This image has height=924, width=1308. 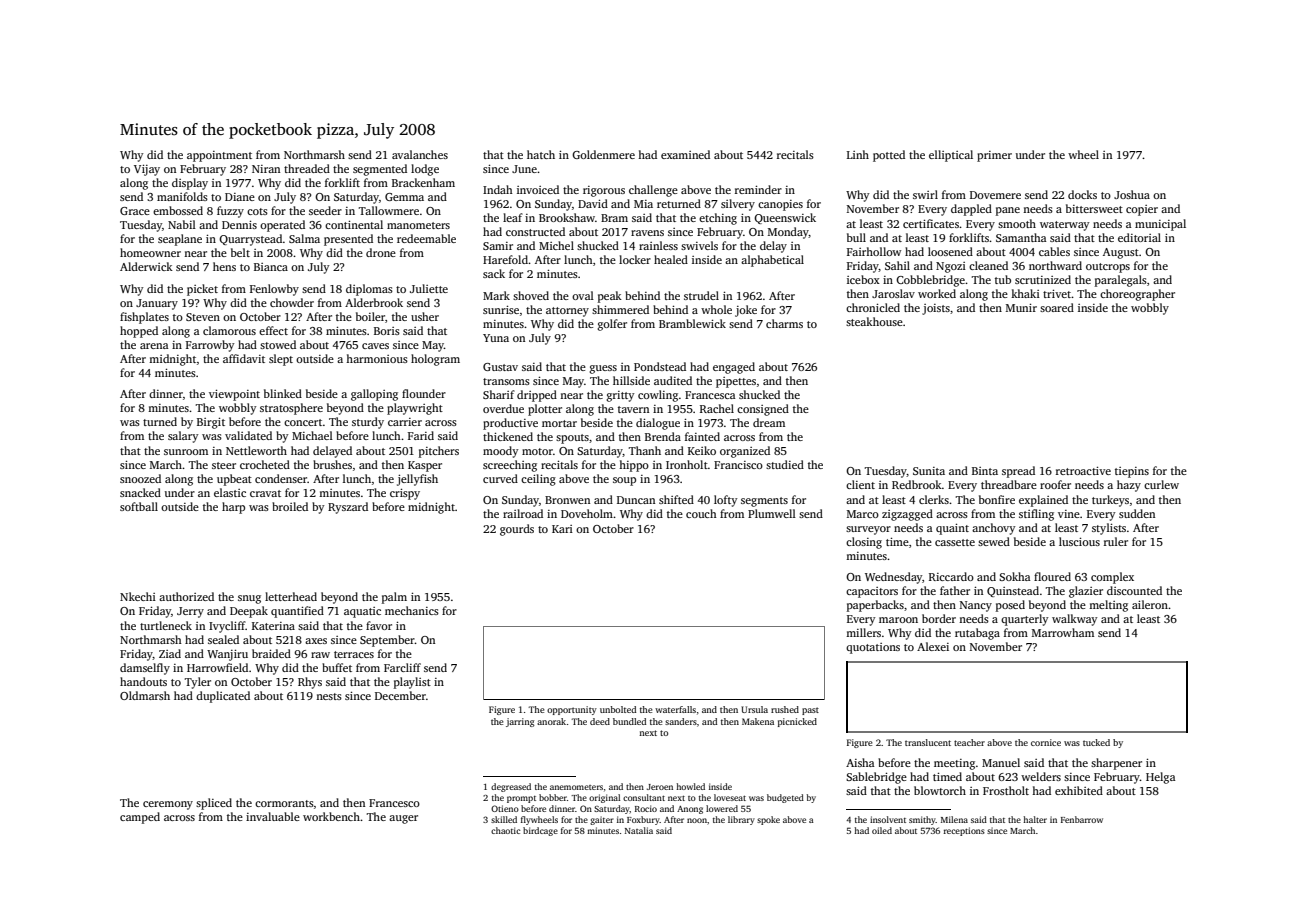 What do you see at coordinates (139, 506) in the image?
I see `softball` at bounding box center [139, 506].
